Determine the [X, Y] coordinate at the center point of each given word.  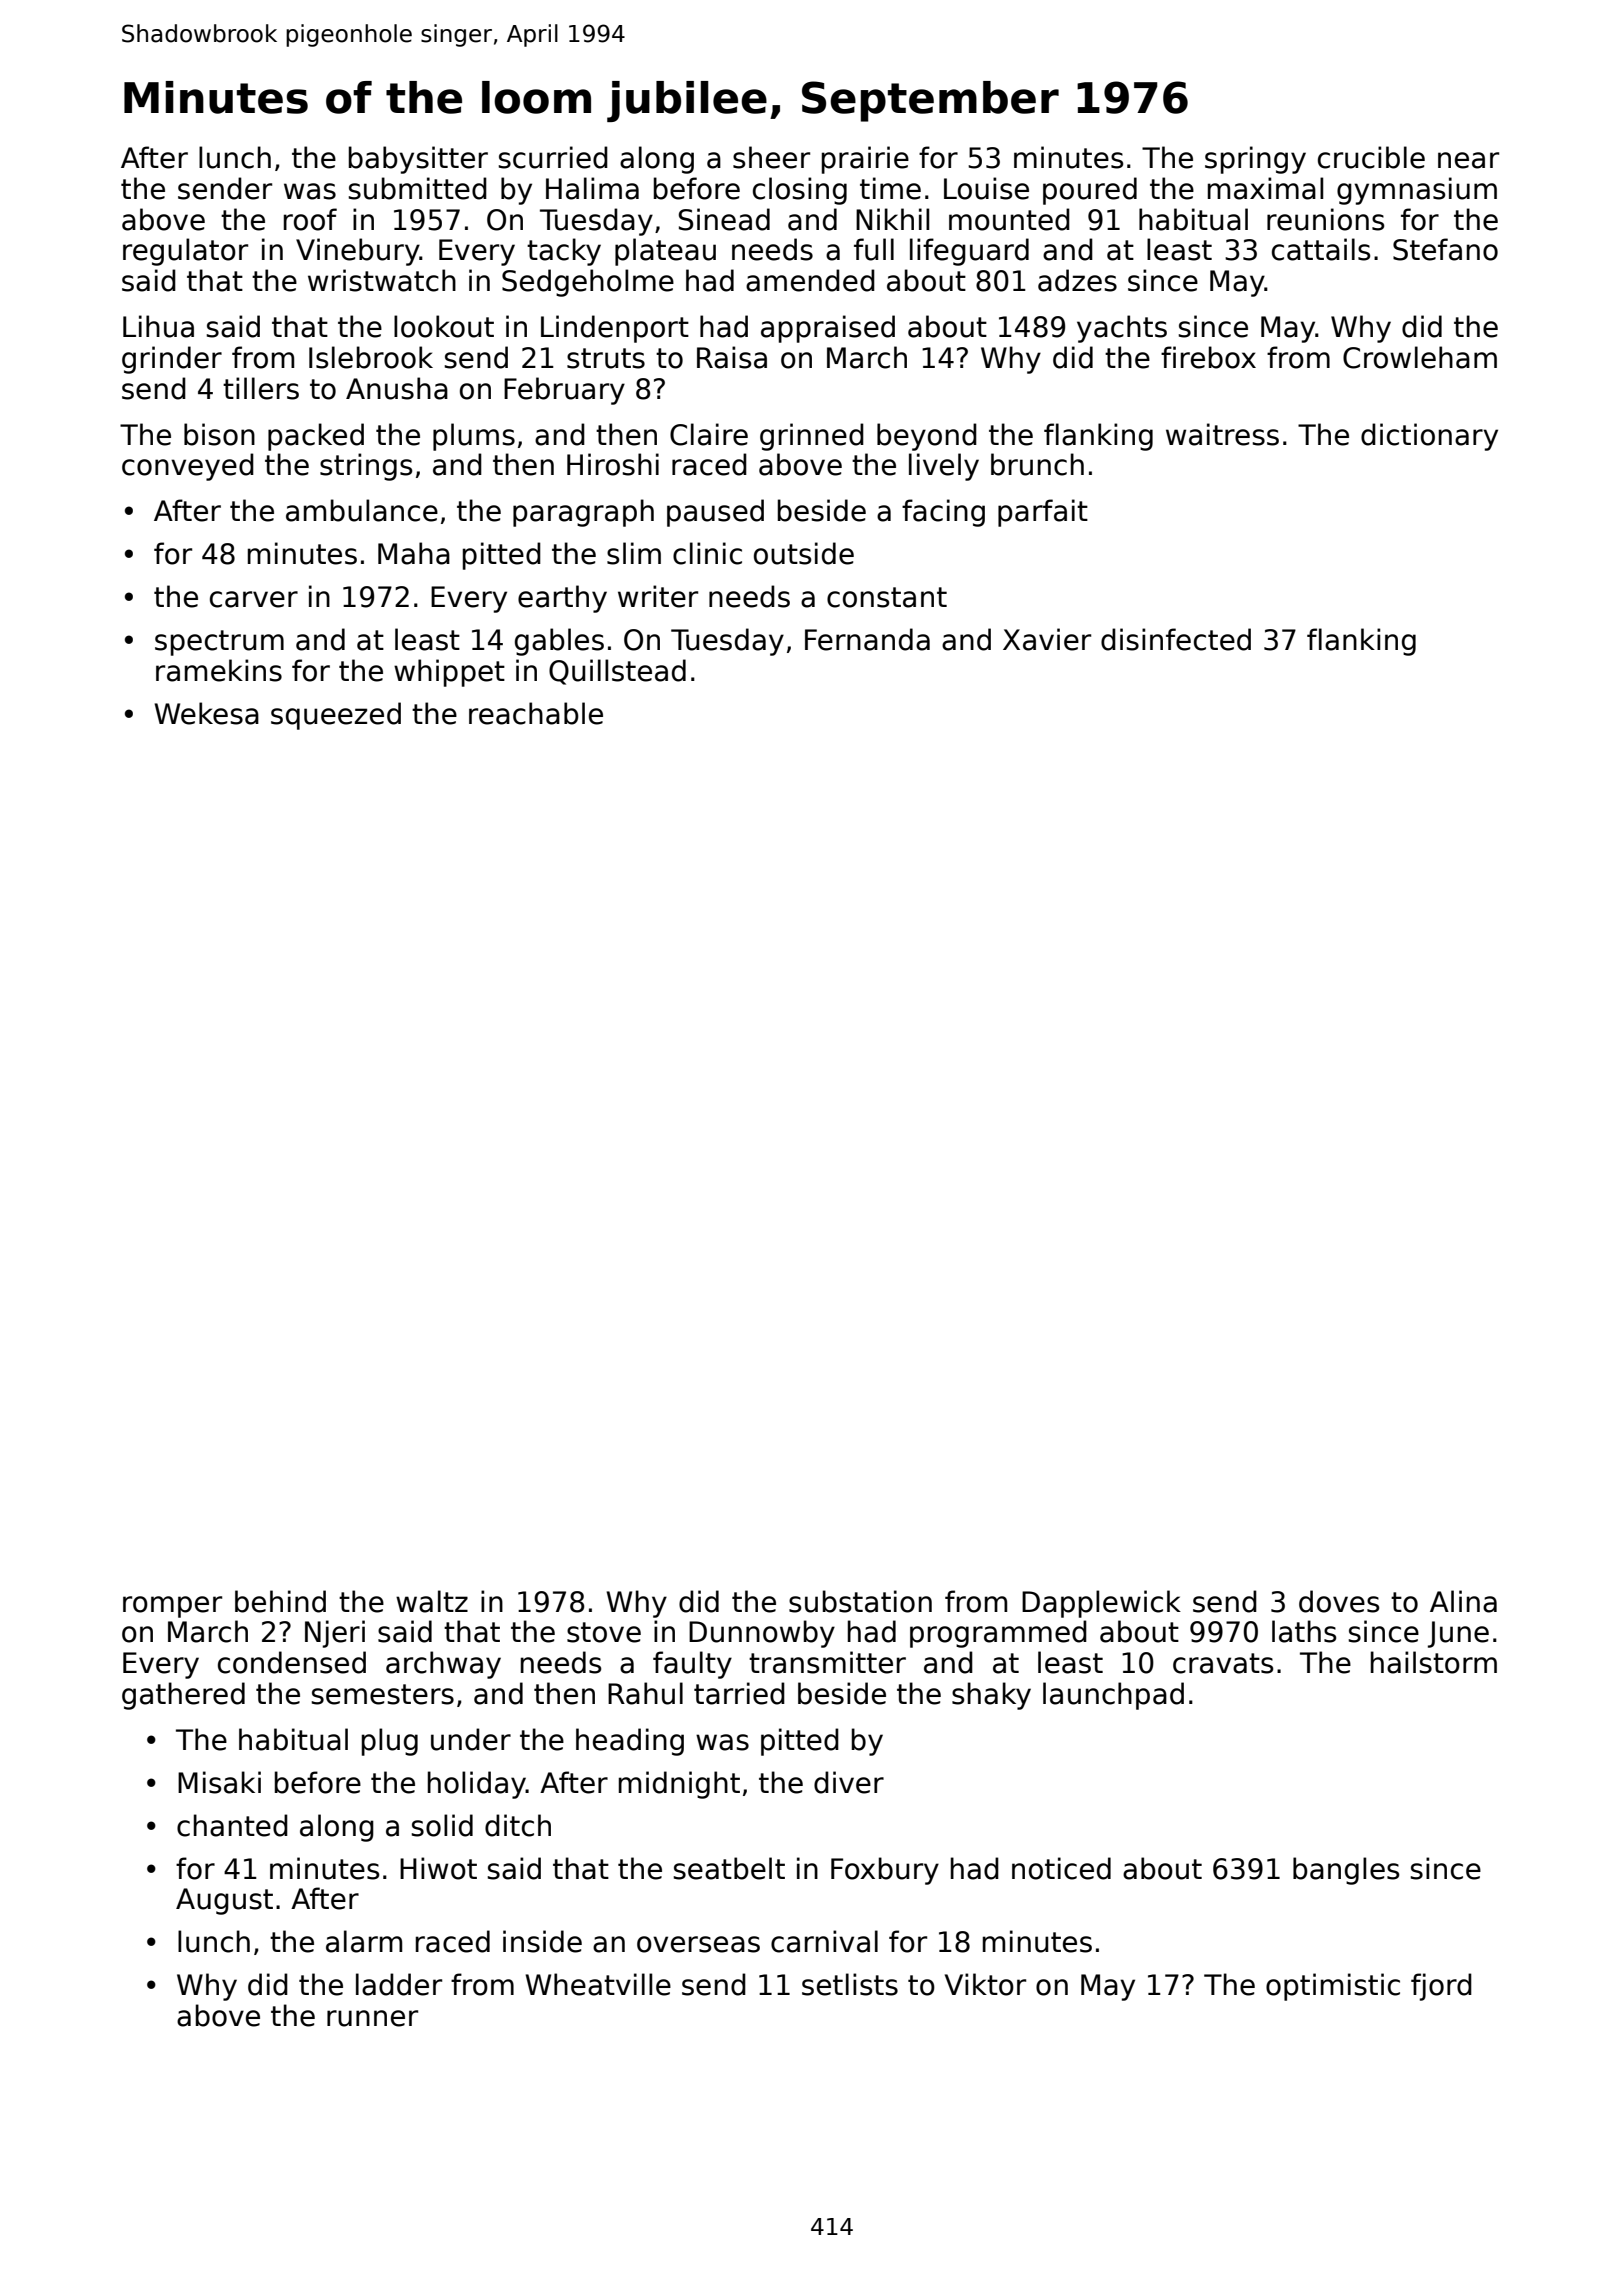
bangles [1346, 1871]
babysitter [418, 160]
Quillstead [617, 672]
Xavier [1047, 639]
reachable [536, 713]
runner [372, 2018]
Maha [414, 553]
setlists [850, 1984]
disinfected [1176, 639]
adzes [1077, 280]
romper [172, 1607]
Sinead [724, 219]
